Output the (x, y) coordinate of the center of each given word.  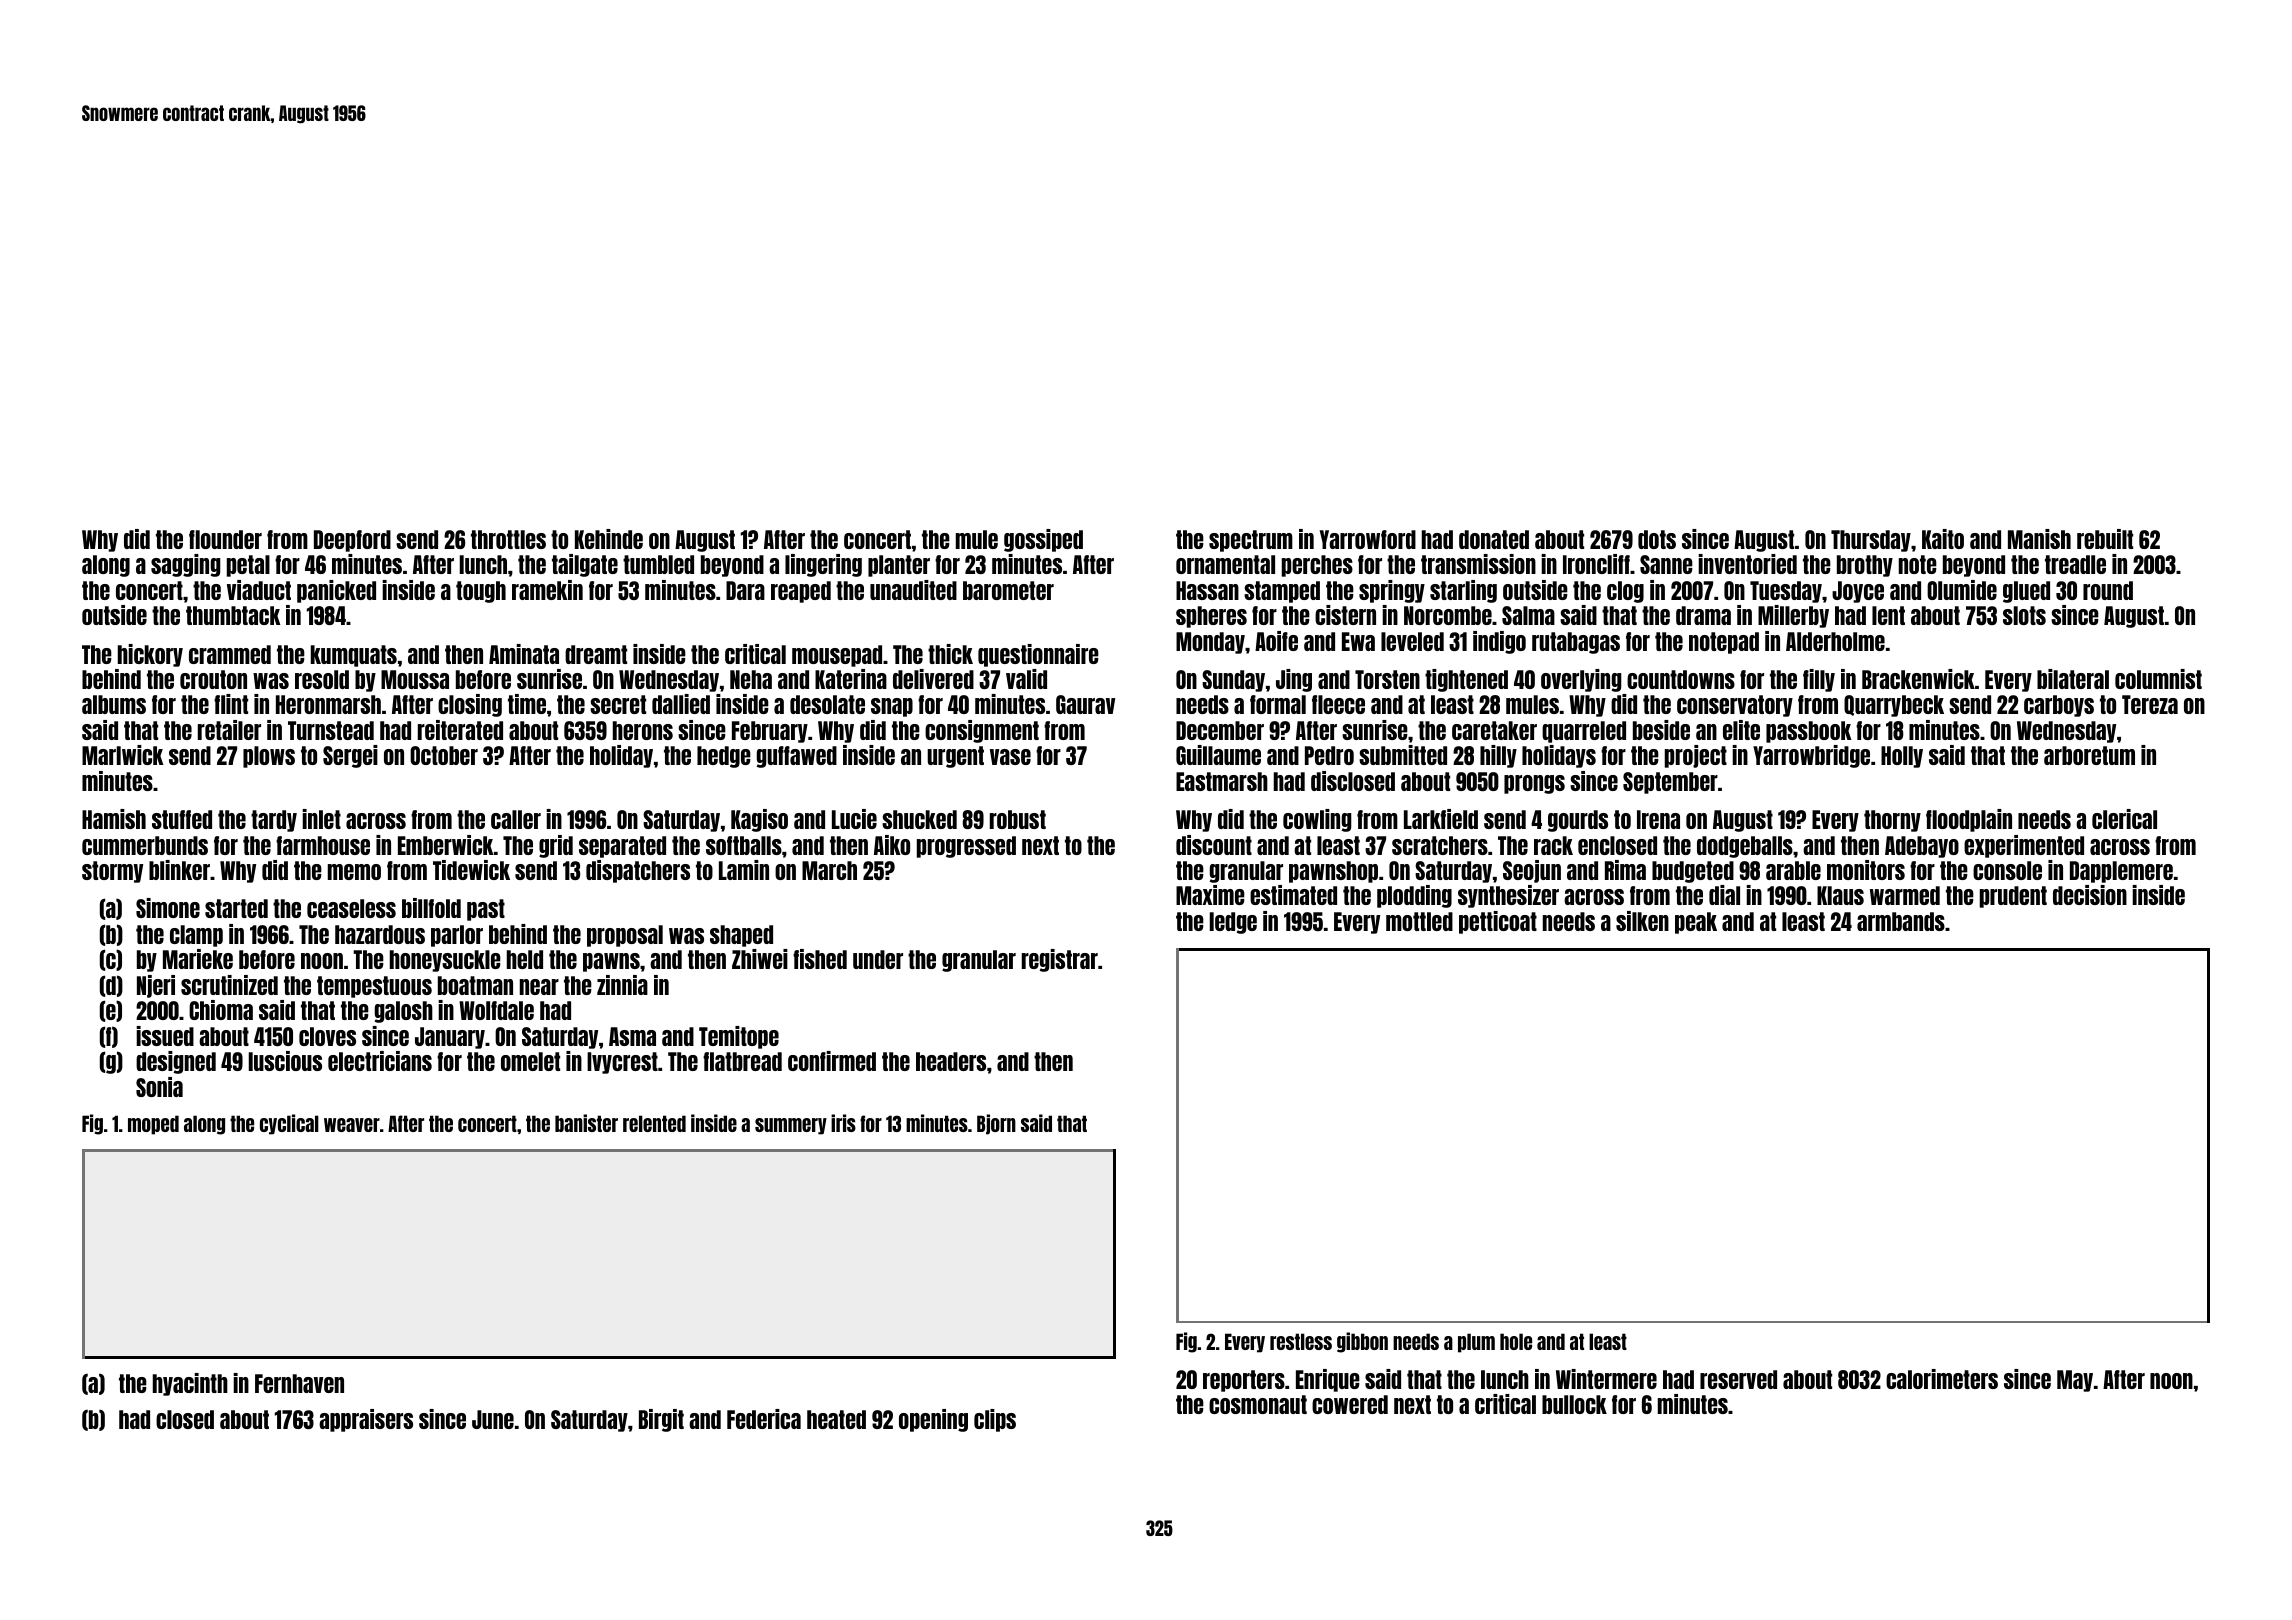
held (525, 959)
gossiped (1043, 540)
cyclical (289, 1124)
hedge (724, 757)
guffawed (797, 757)
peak (1696, 923)
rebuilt (2105, 539)
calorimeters (1942, 1379)
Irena (1658, 819)
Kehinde (609, 539)
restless (1301, 1341)
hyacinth (190, 1384)
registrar (1060, 960)
